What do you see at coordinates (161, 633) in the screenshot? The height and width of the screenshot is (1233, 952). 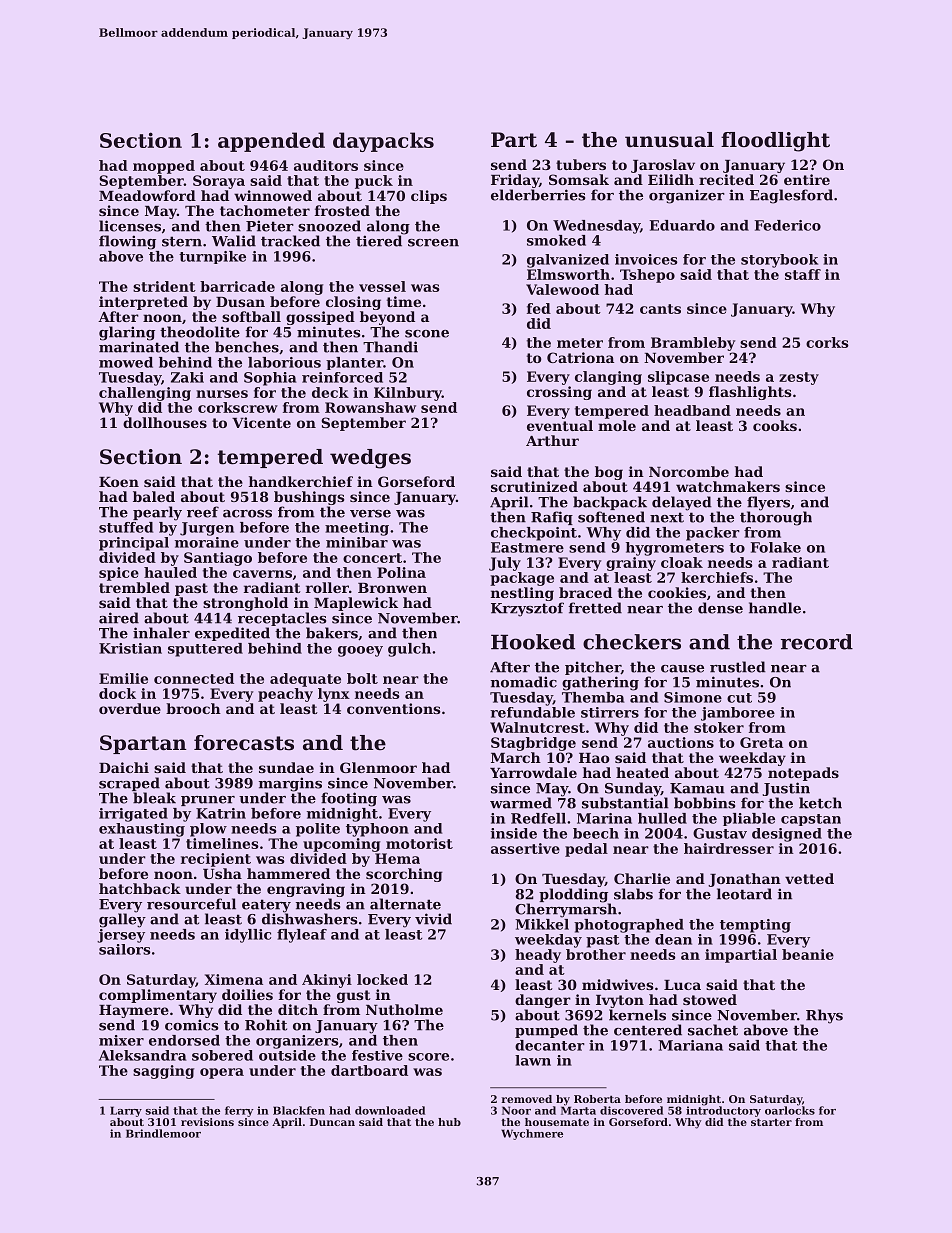 I see `inhaler` at bounding box center [161, 633].
